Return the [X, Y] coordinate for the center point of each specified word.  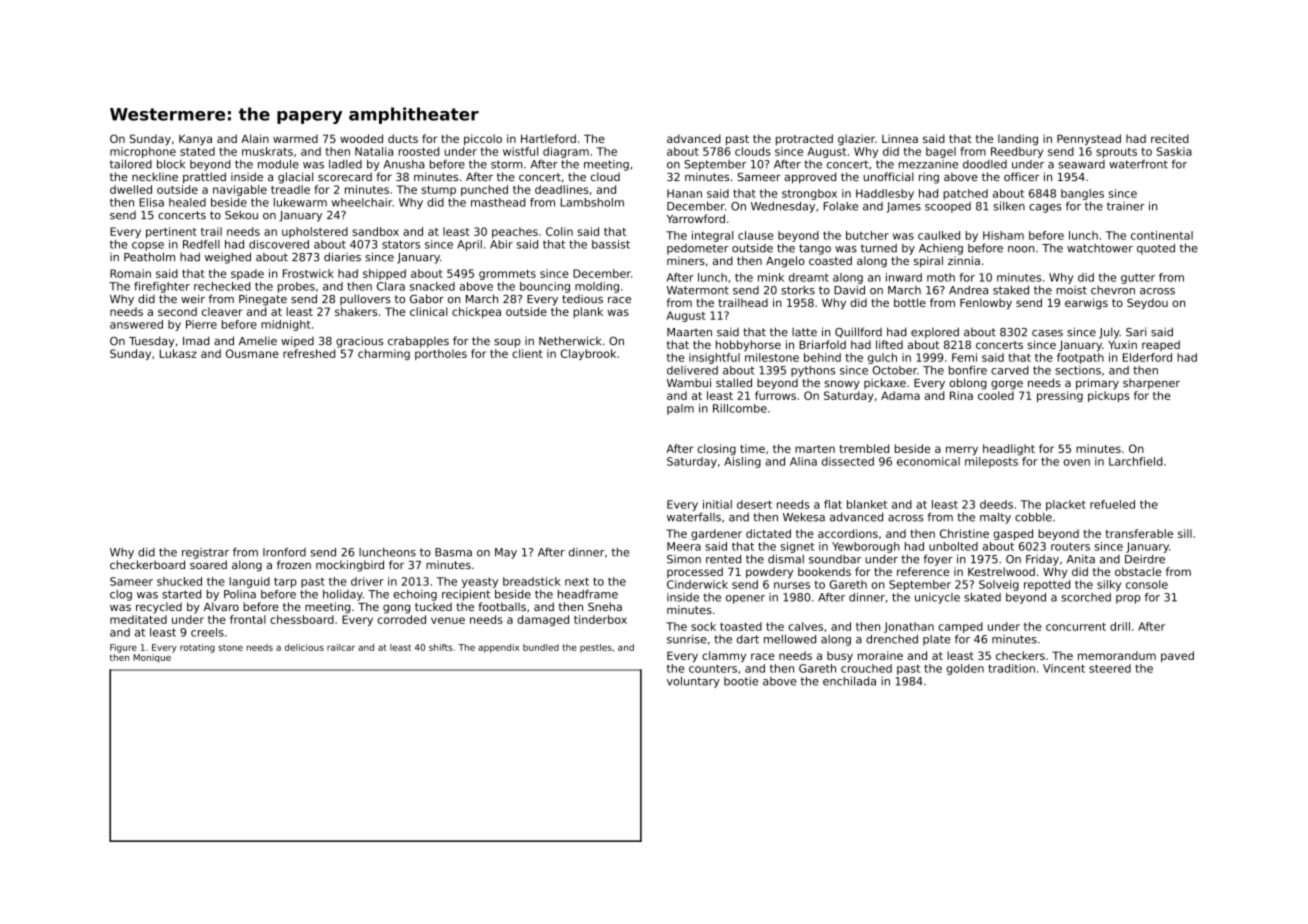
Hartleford [548, 138]
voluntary [693, 682]
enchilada [849, 681]
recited [1170, 138]
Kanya [195, 139]
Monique [152, 658]
